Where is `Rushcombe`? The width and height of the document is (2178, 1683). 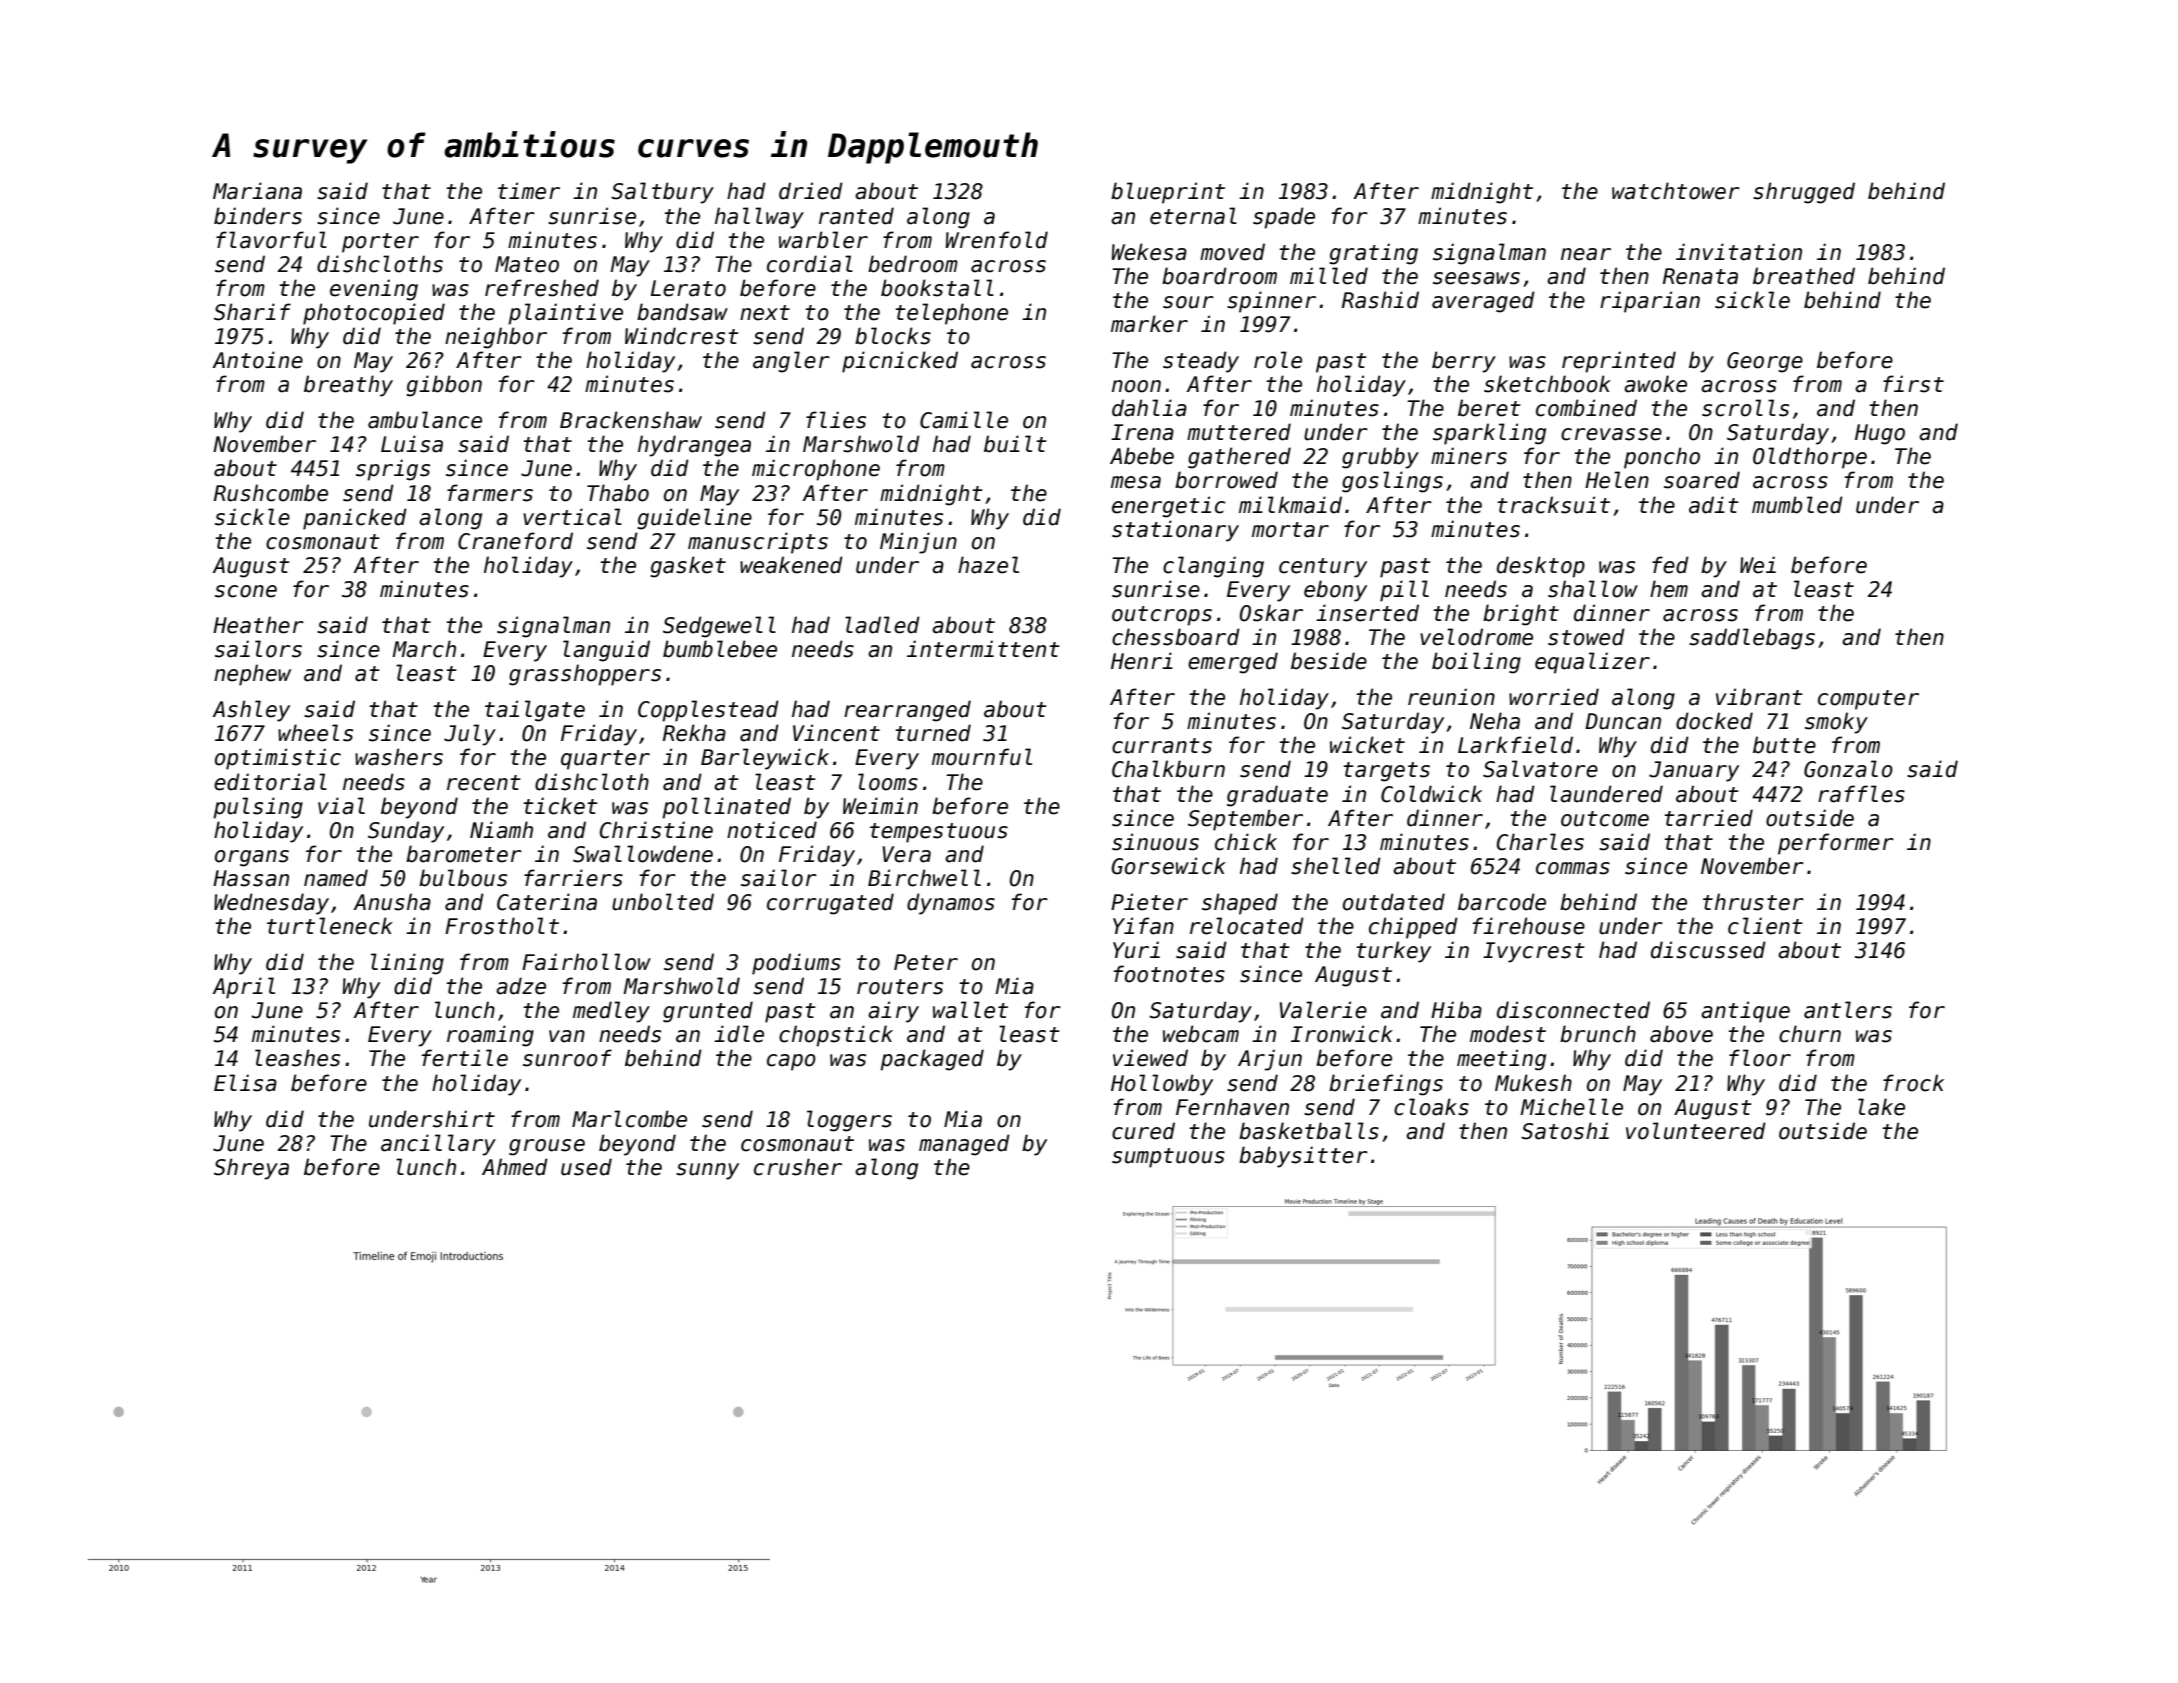
Rushcombe is located at coordinates (271, 493).
